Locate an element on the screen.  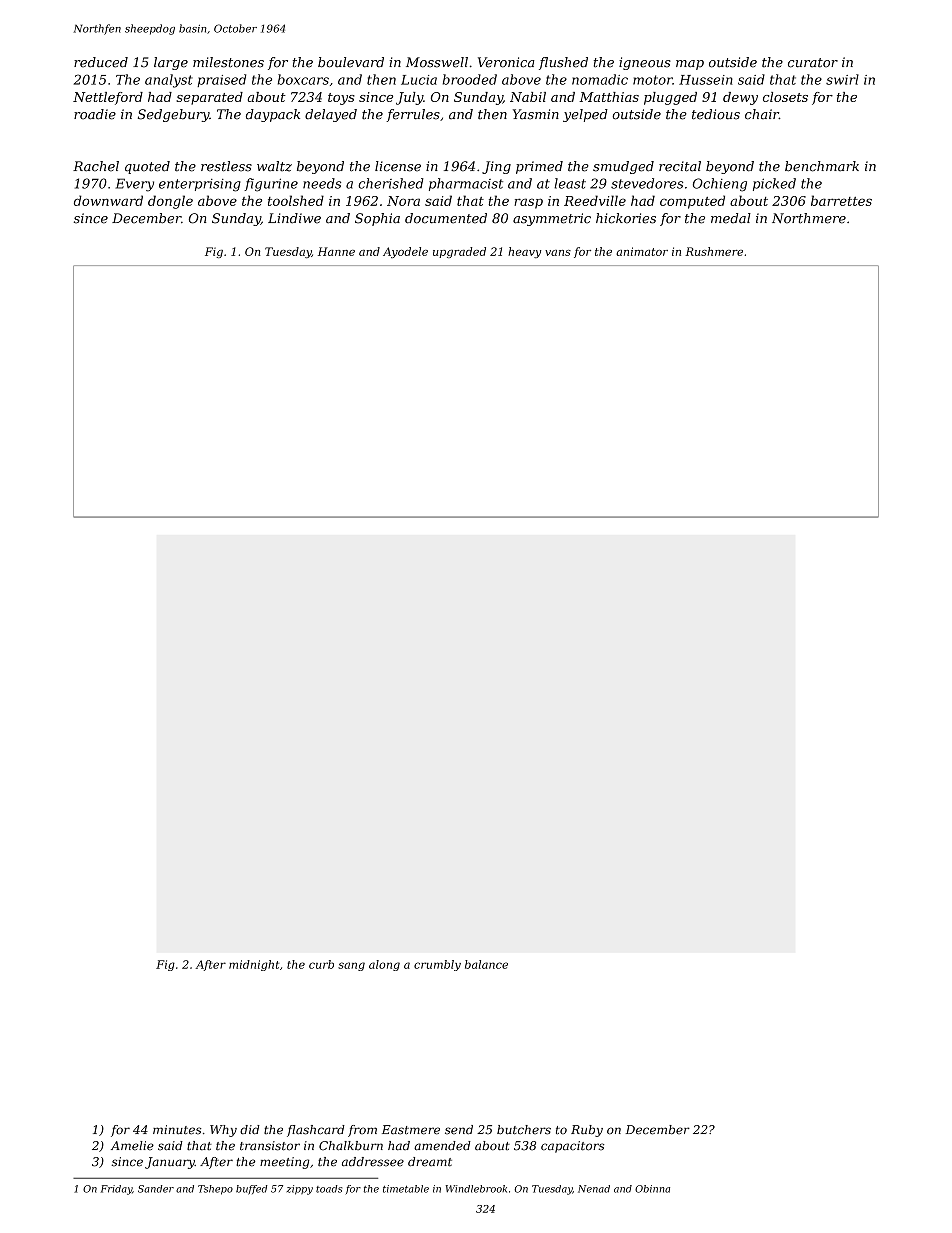
reduced is located at coordinates (101, 62).
